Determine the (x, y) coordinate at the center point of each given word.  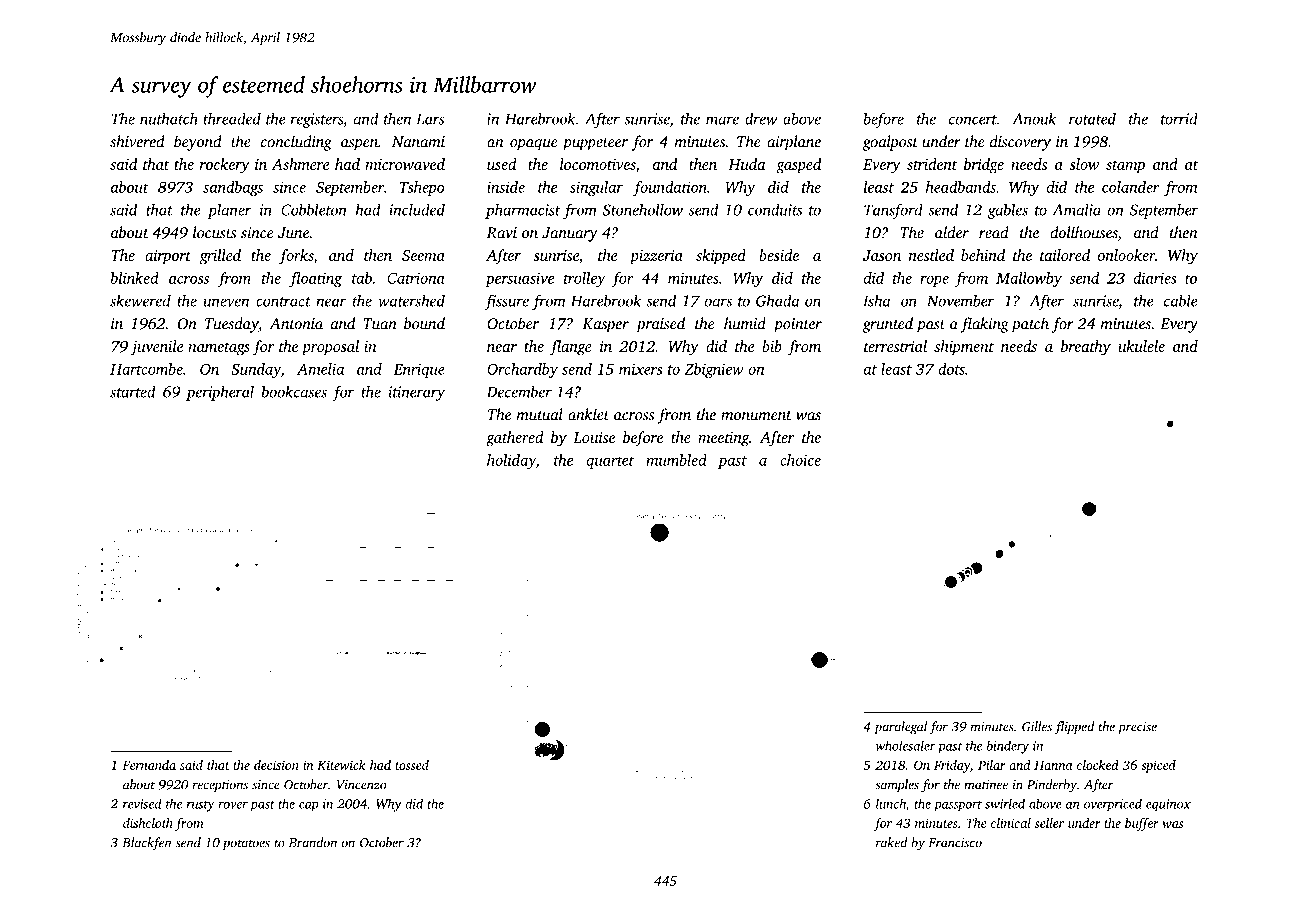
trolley (585, 279)
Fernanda (149, 765)
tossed (412, 765)
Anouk (1034, 118)
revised (142, 803)
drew (761, 118)
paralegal (900, 728)
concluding (296, 143)
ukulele (1141, 346)
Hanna (1053, 765)
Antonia (296, 324)
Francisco (955, 843)
